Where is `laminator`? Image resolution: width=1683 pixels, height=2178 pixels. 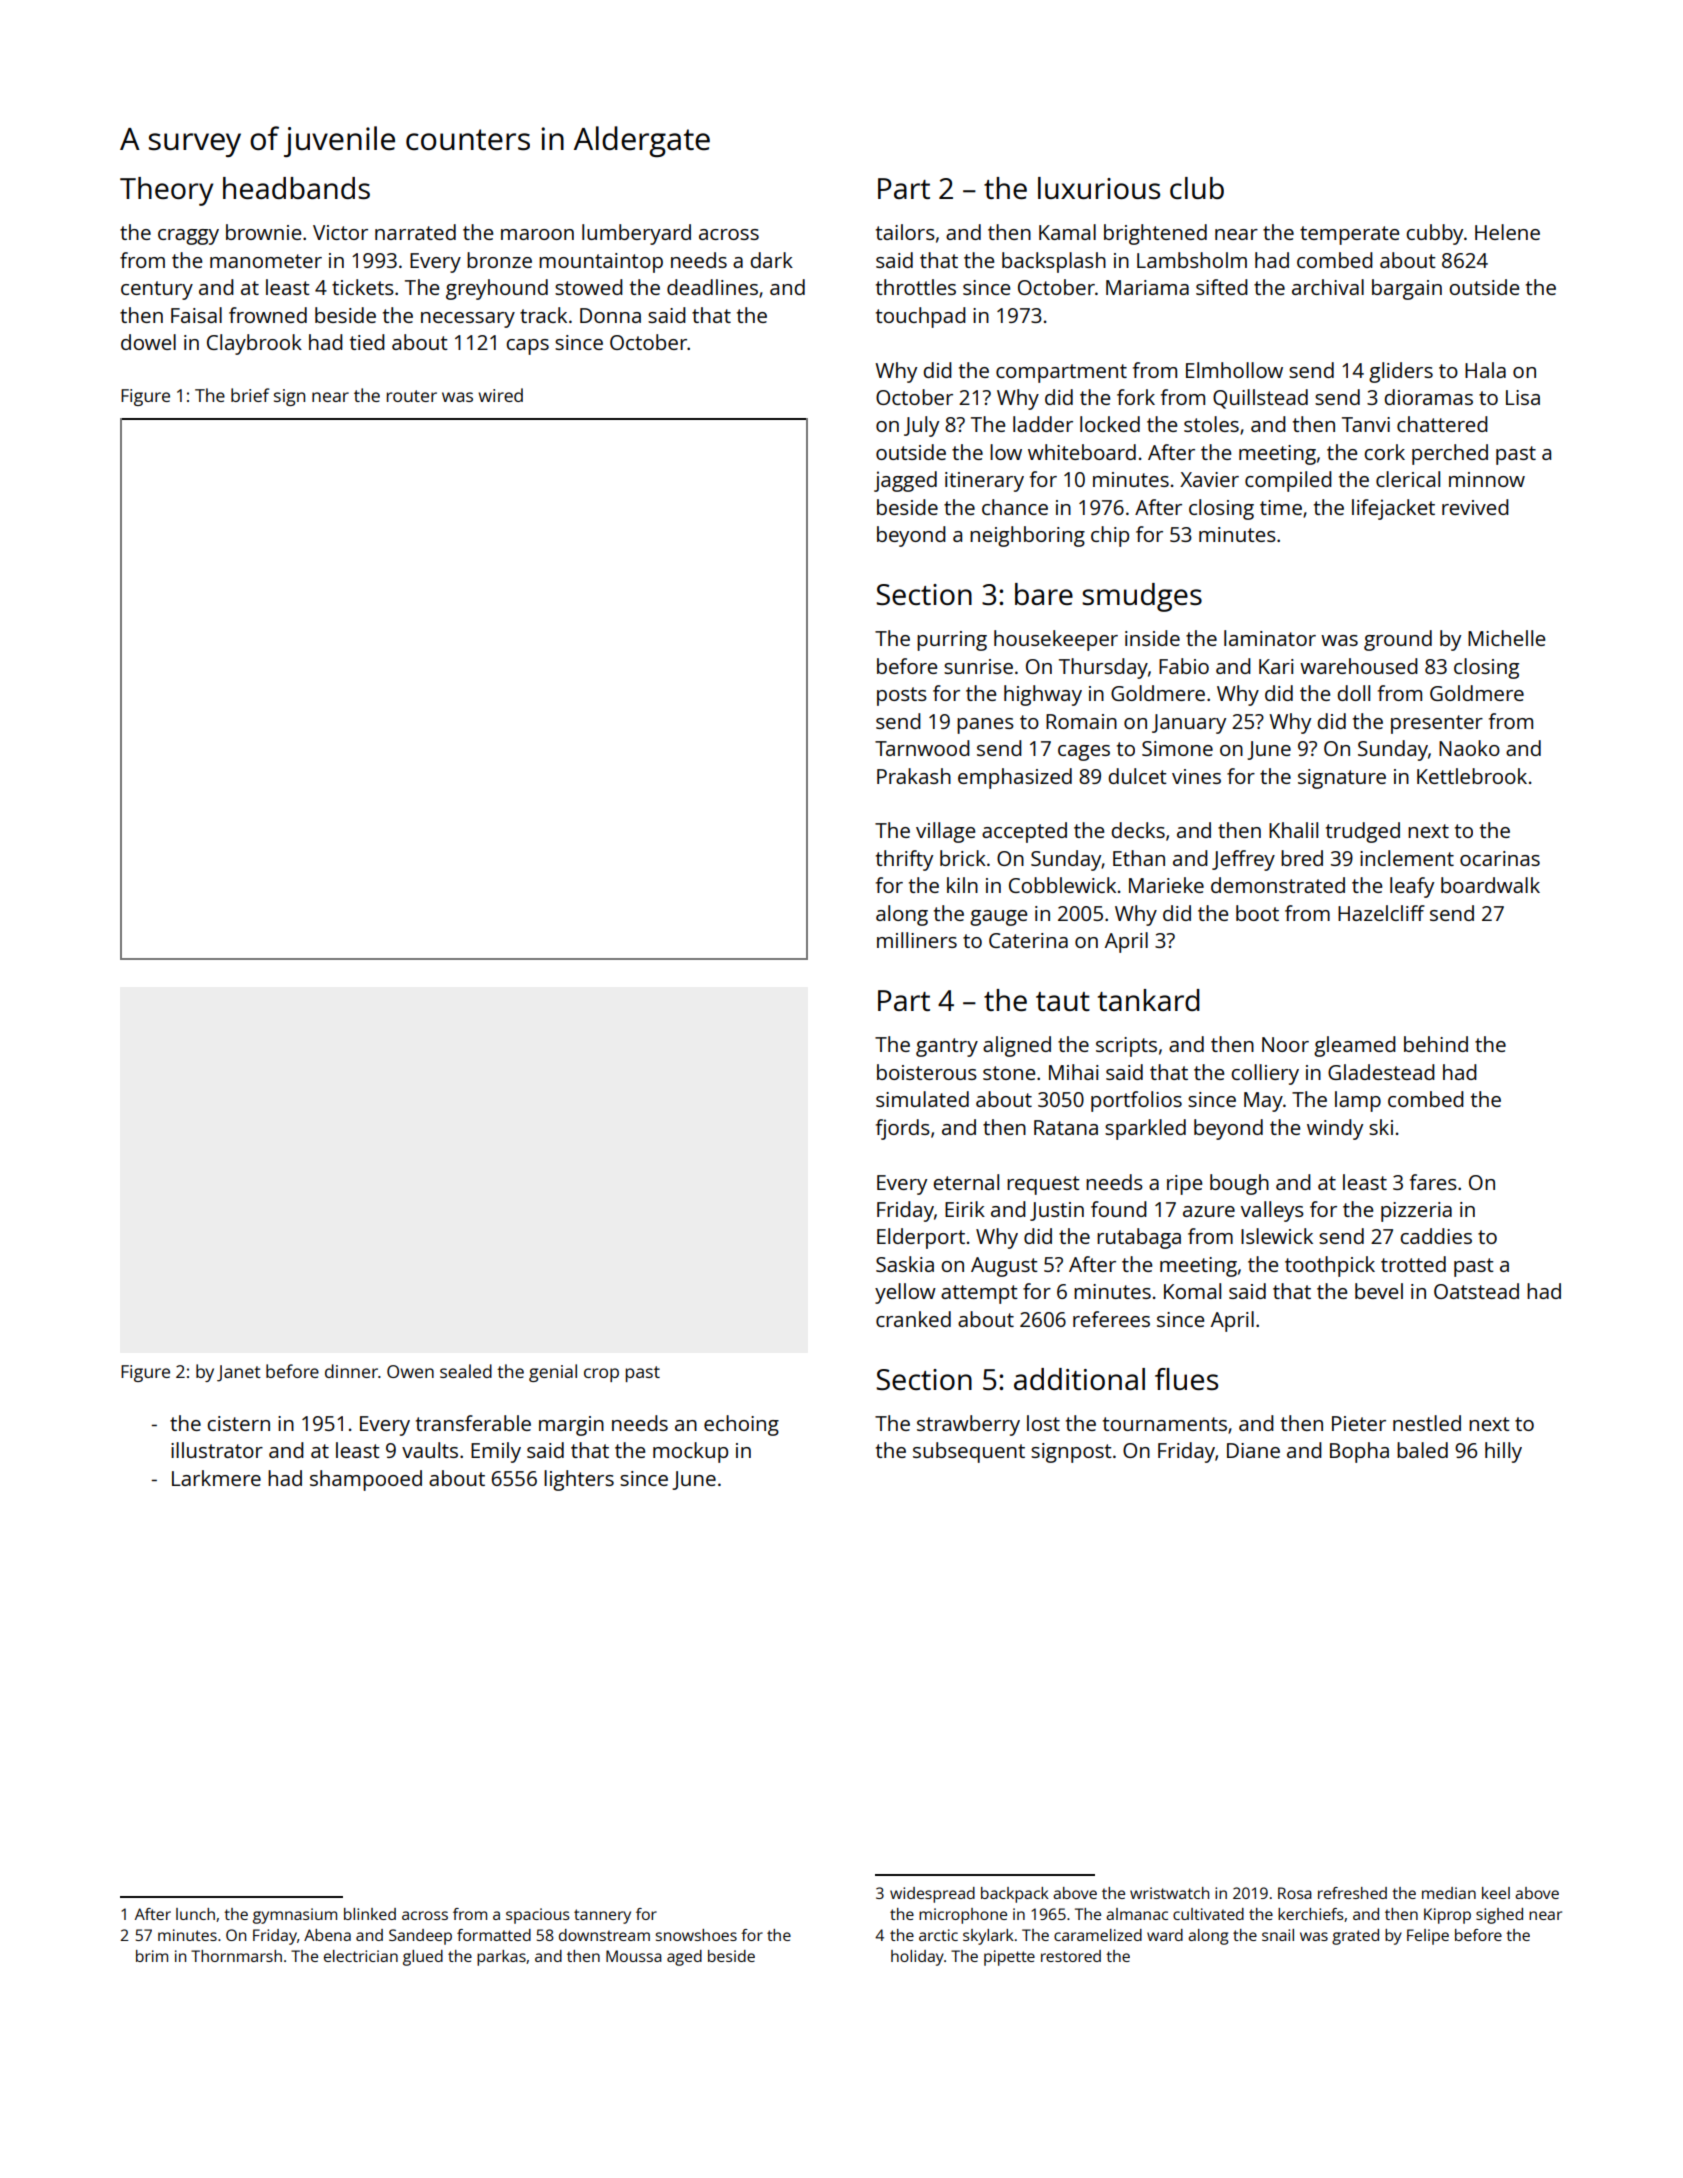
laminator is located at coordinates (1270, 638).
